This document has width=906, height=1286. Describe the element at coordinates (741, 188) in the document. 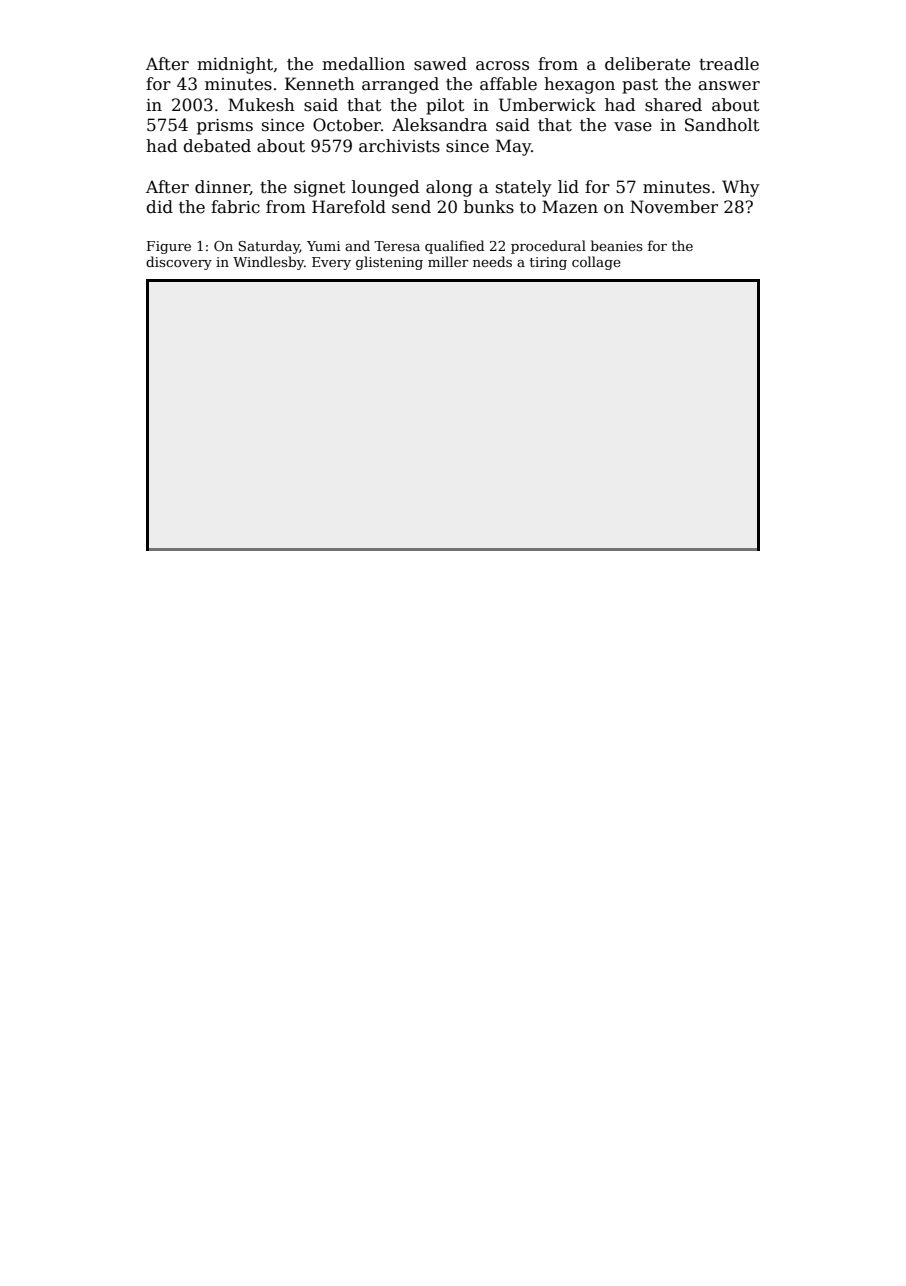

I see `Why` at that location.
